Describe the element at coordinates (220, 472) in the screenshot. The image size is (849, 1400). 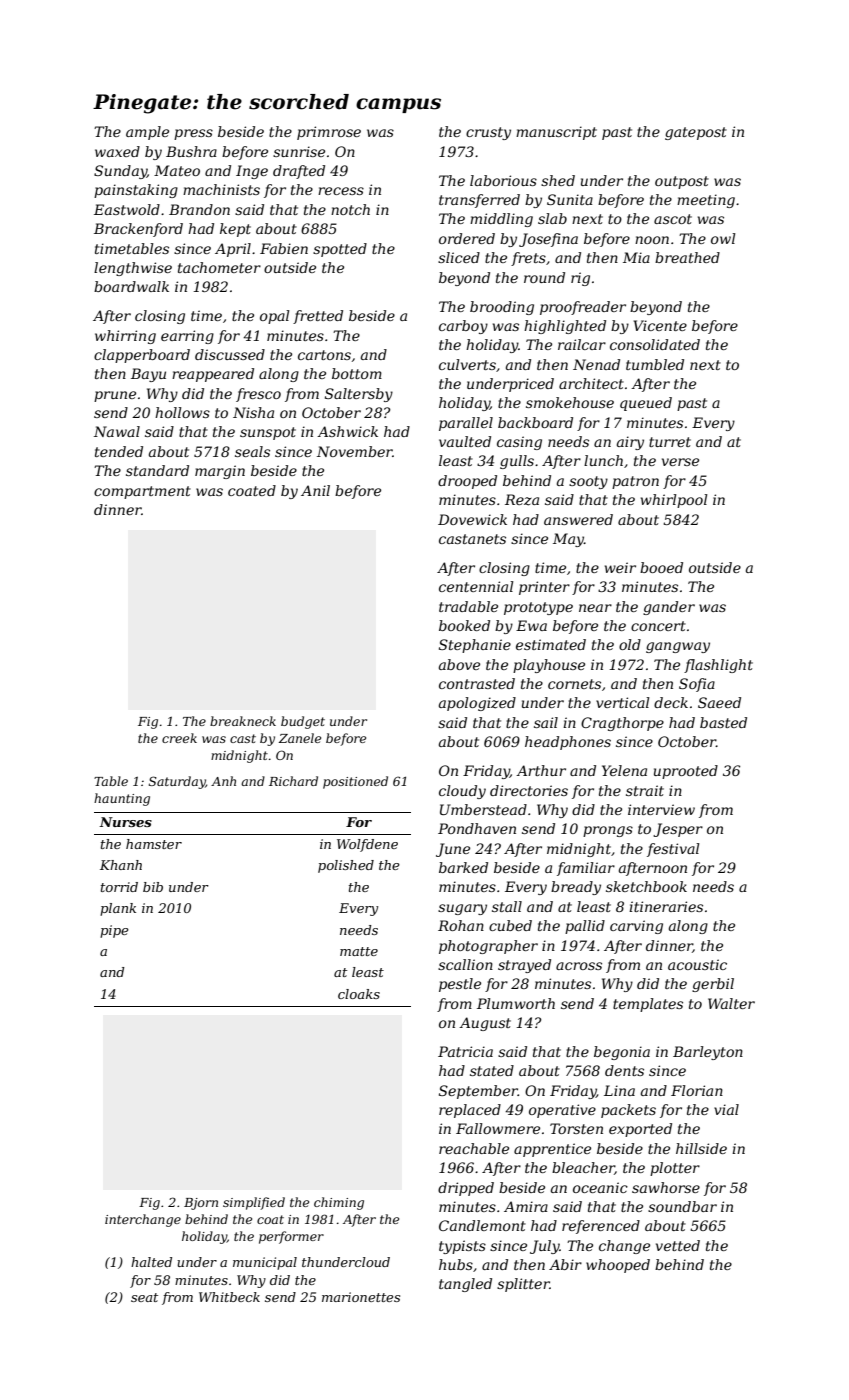
I see `margin` at that location.
